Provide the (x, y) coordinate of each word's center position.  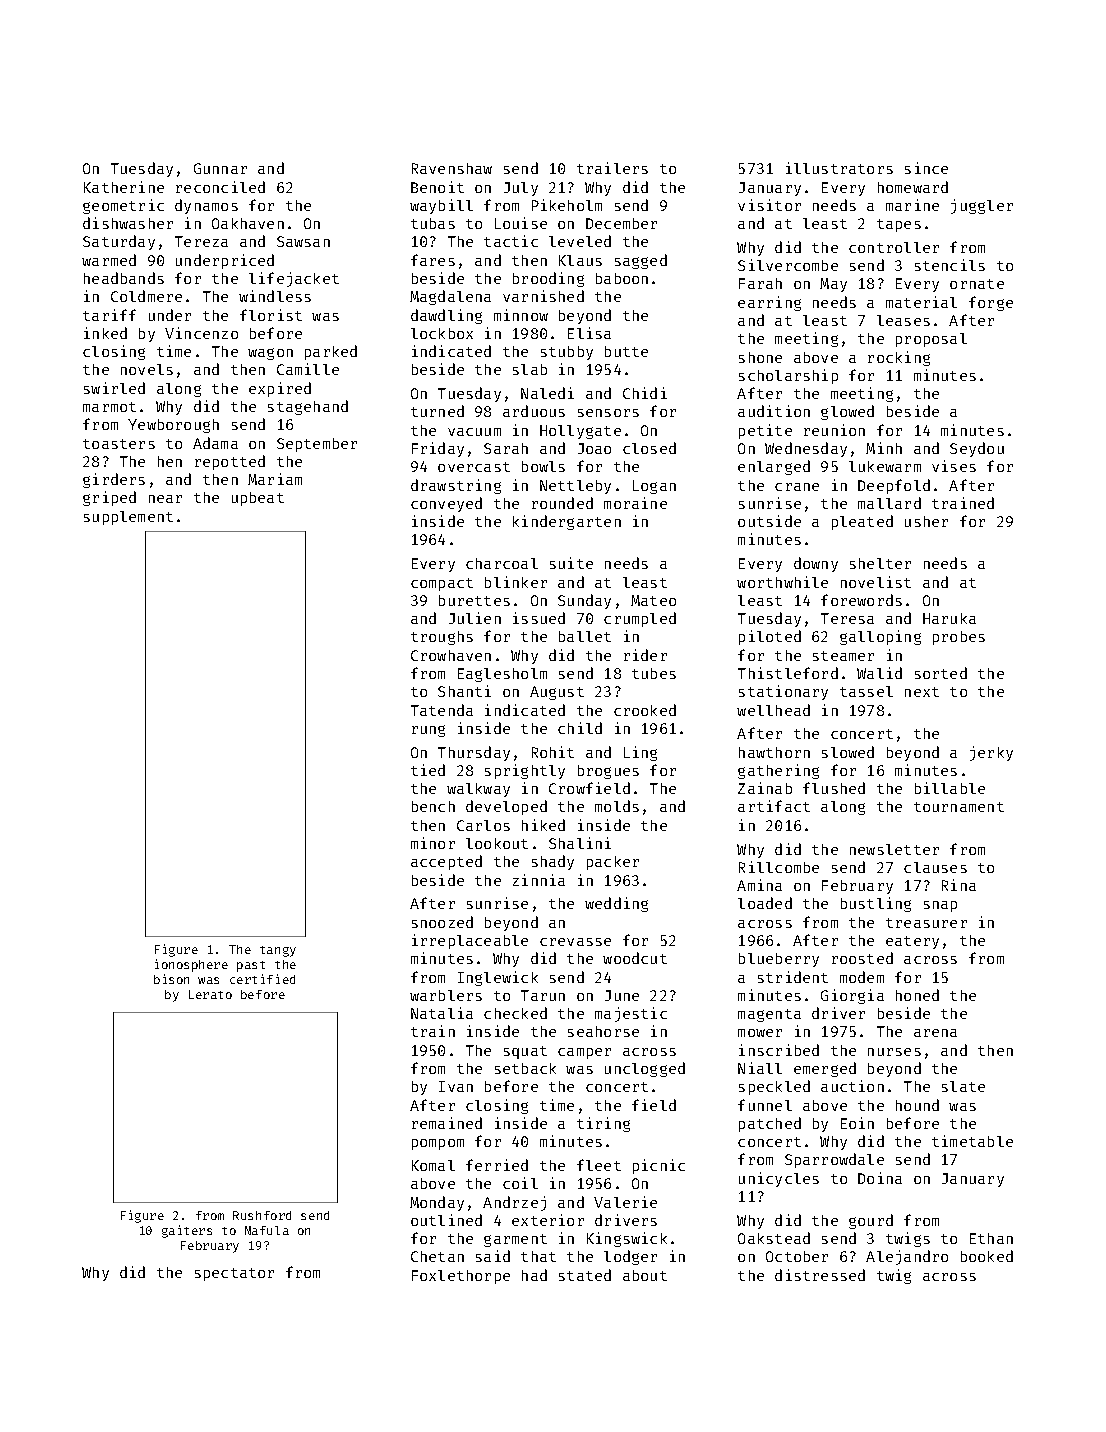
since (926, 168)
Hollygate (580, 432)
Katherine (124, 187)
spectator (234, 1274)
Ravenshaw (452, 168)
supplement (128, 518)
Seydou (977, 449)
